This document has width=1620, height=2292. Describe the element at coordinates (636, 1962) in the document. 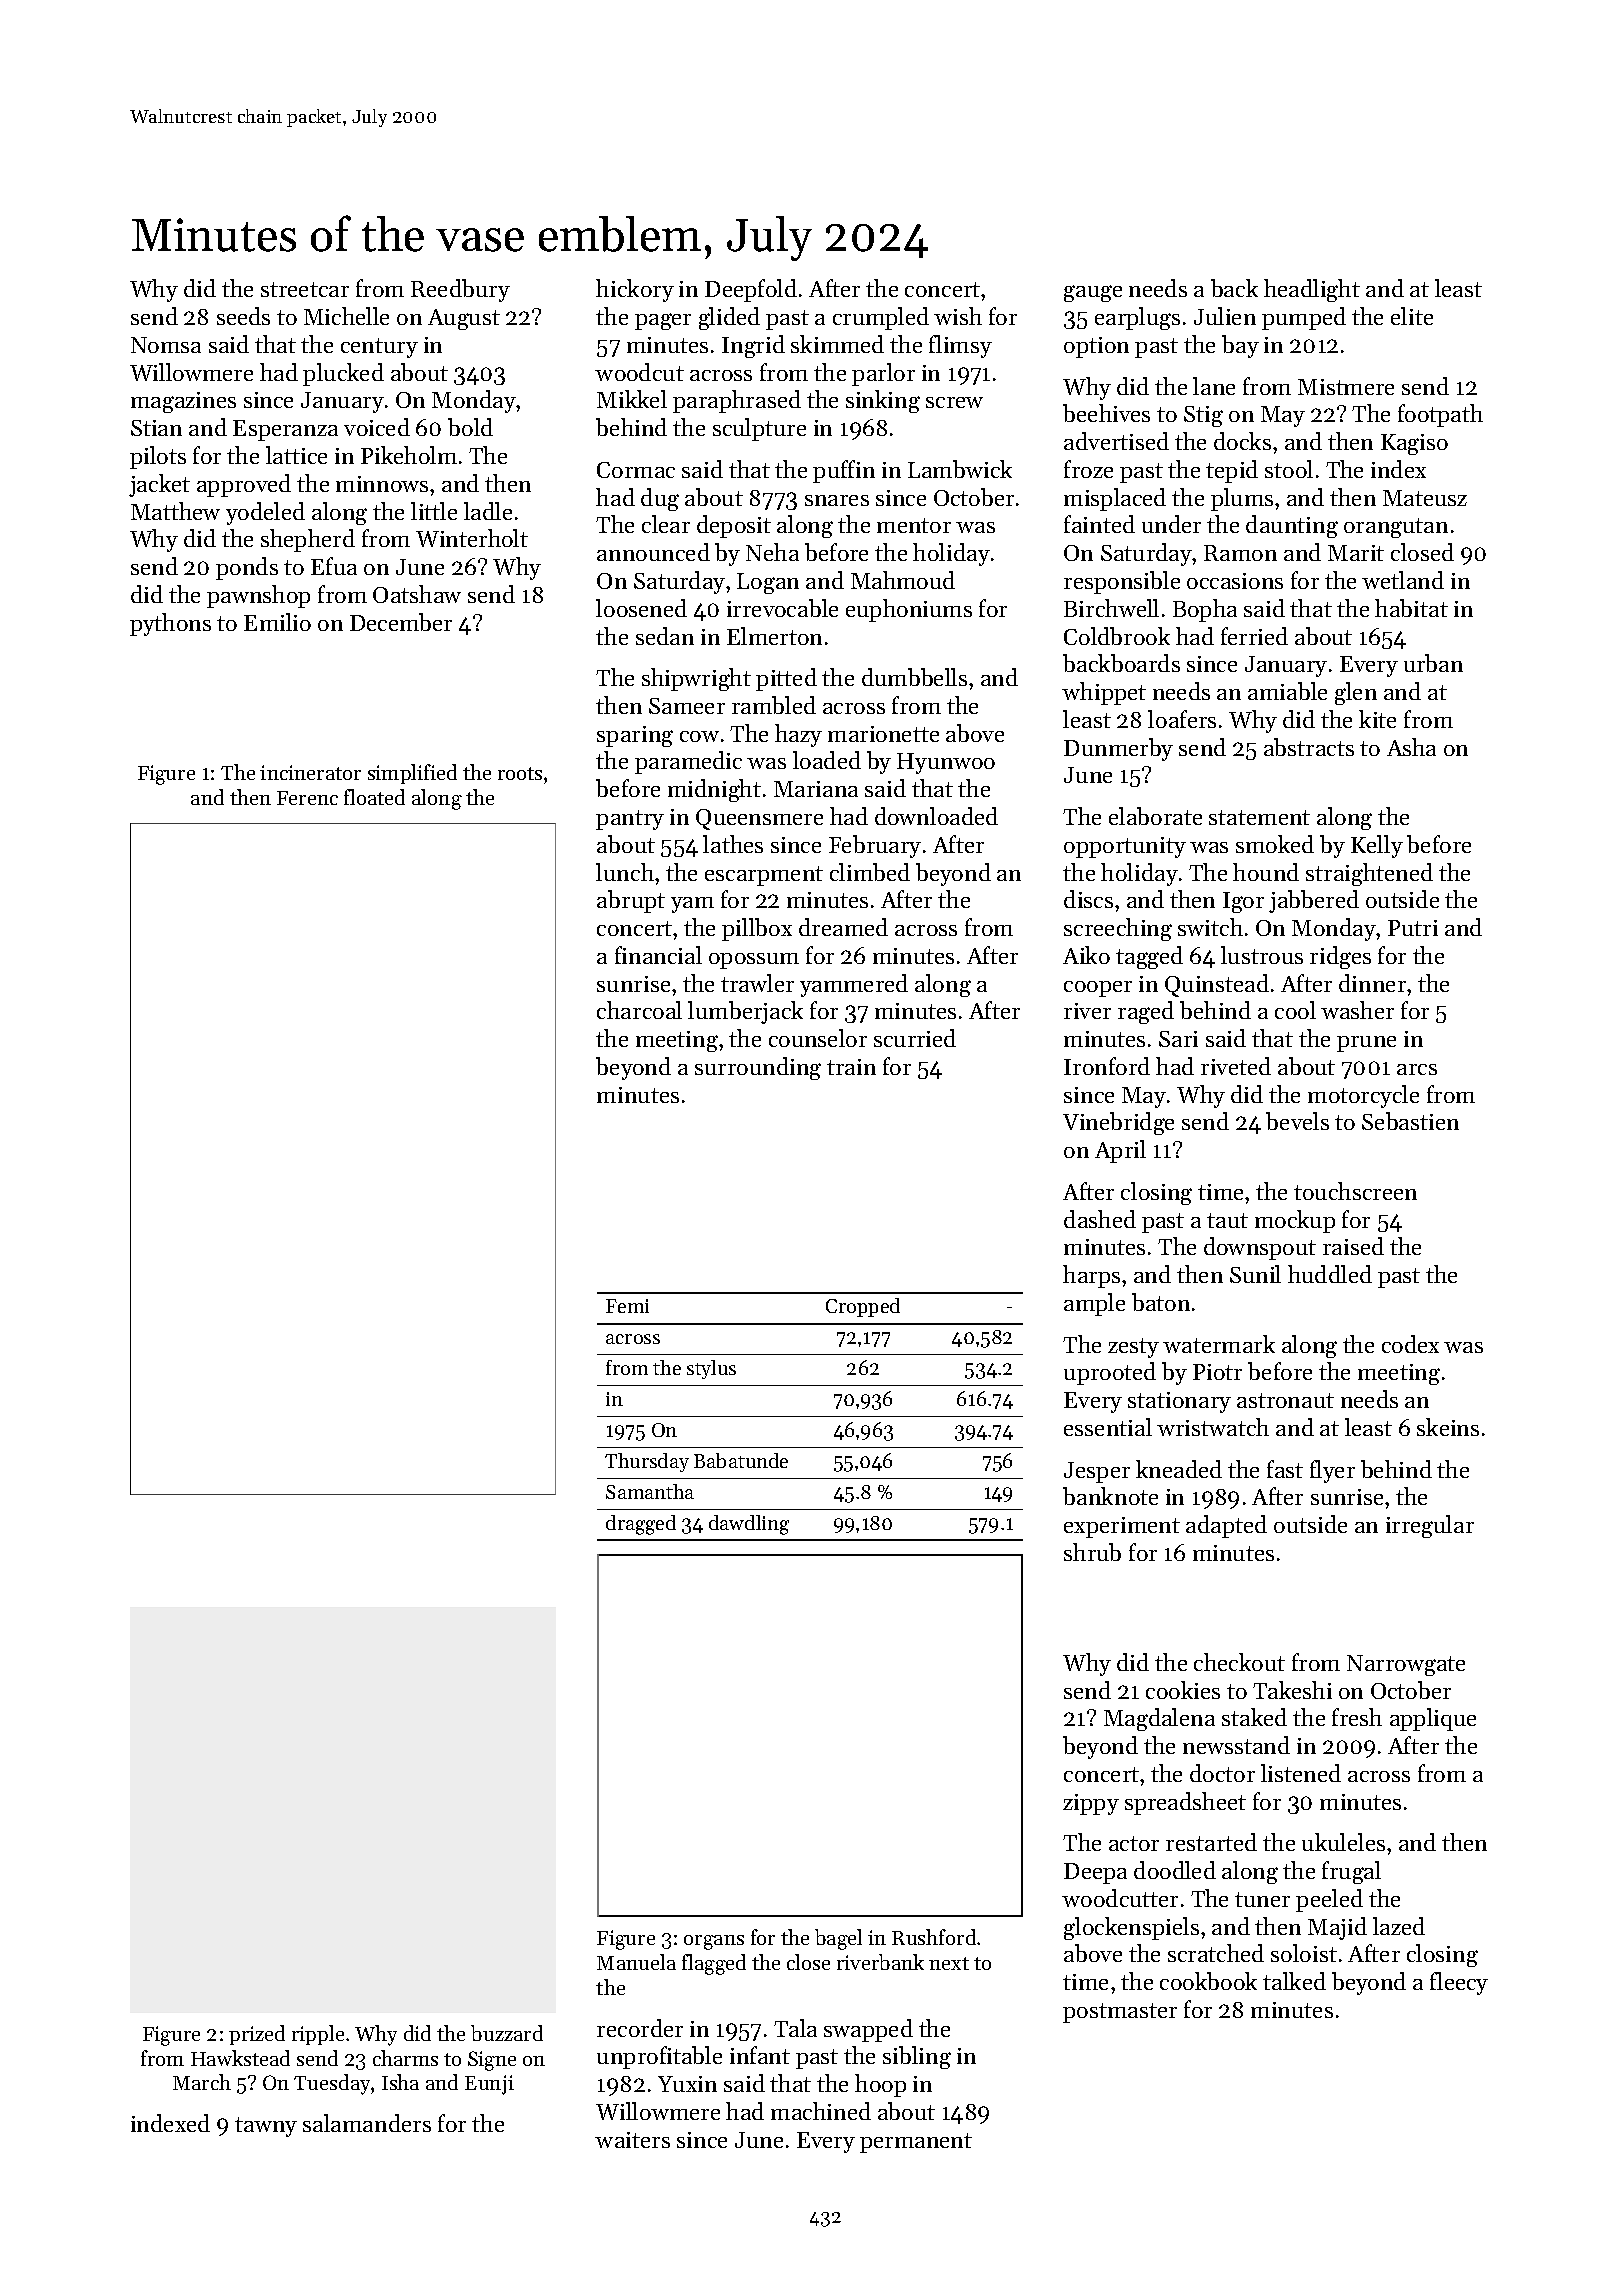

I see `Manuela` at that location.
